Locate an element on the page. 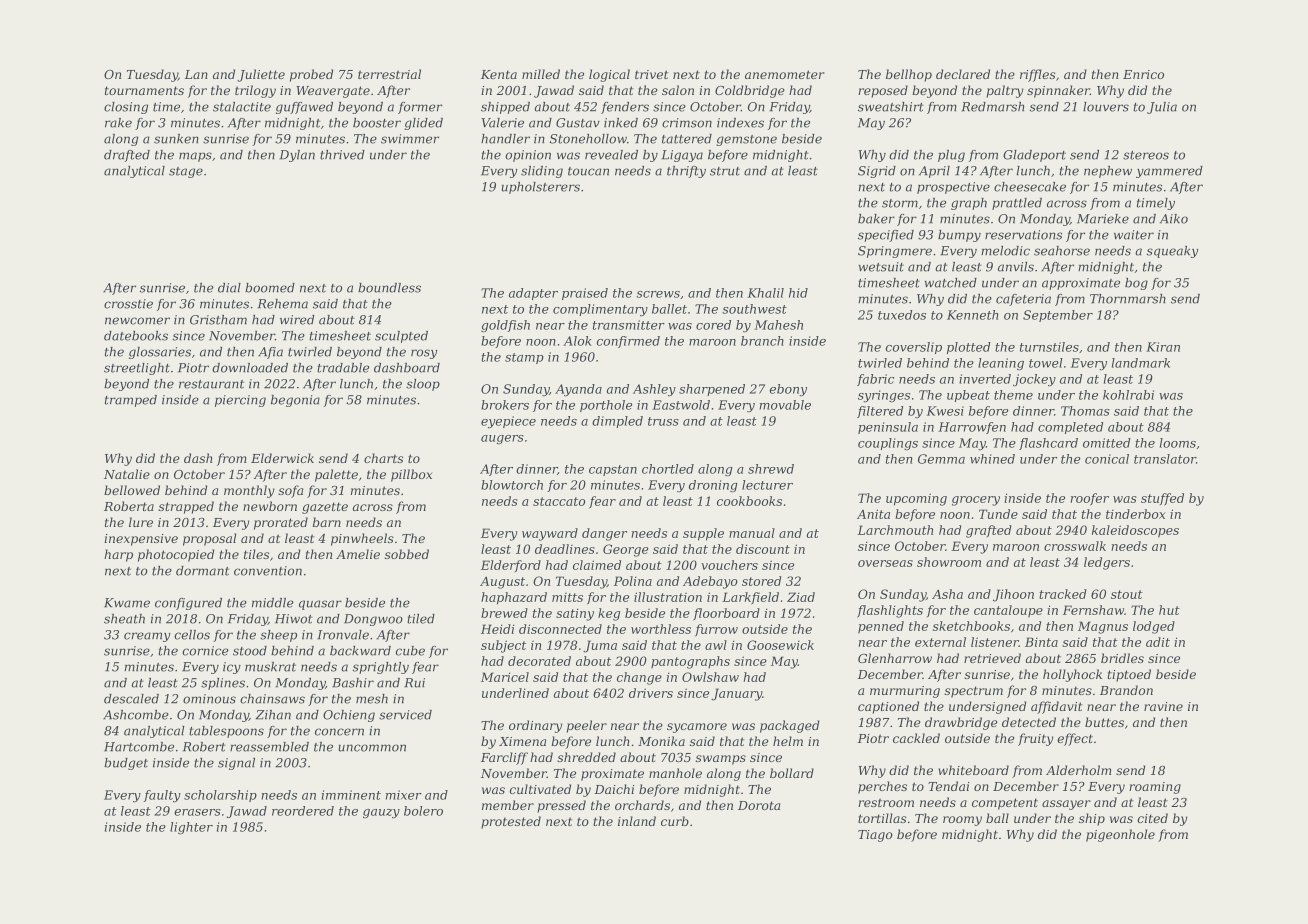  inland is located at coordinates (637, 821).
